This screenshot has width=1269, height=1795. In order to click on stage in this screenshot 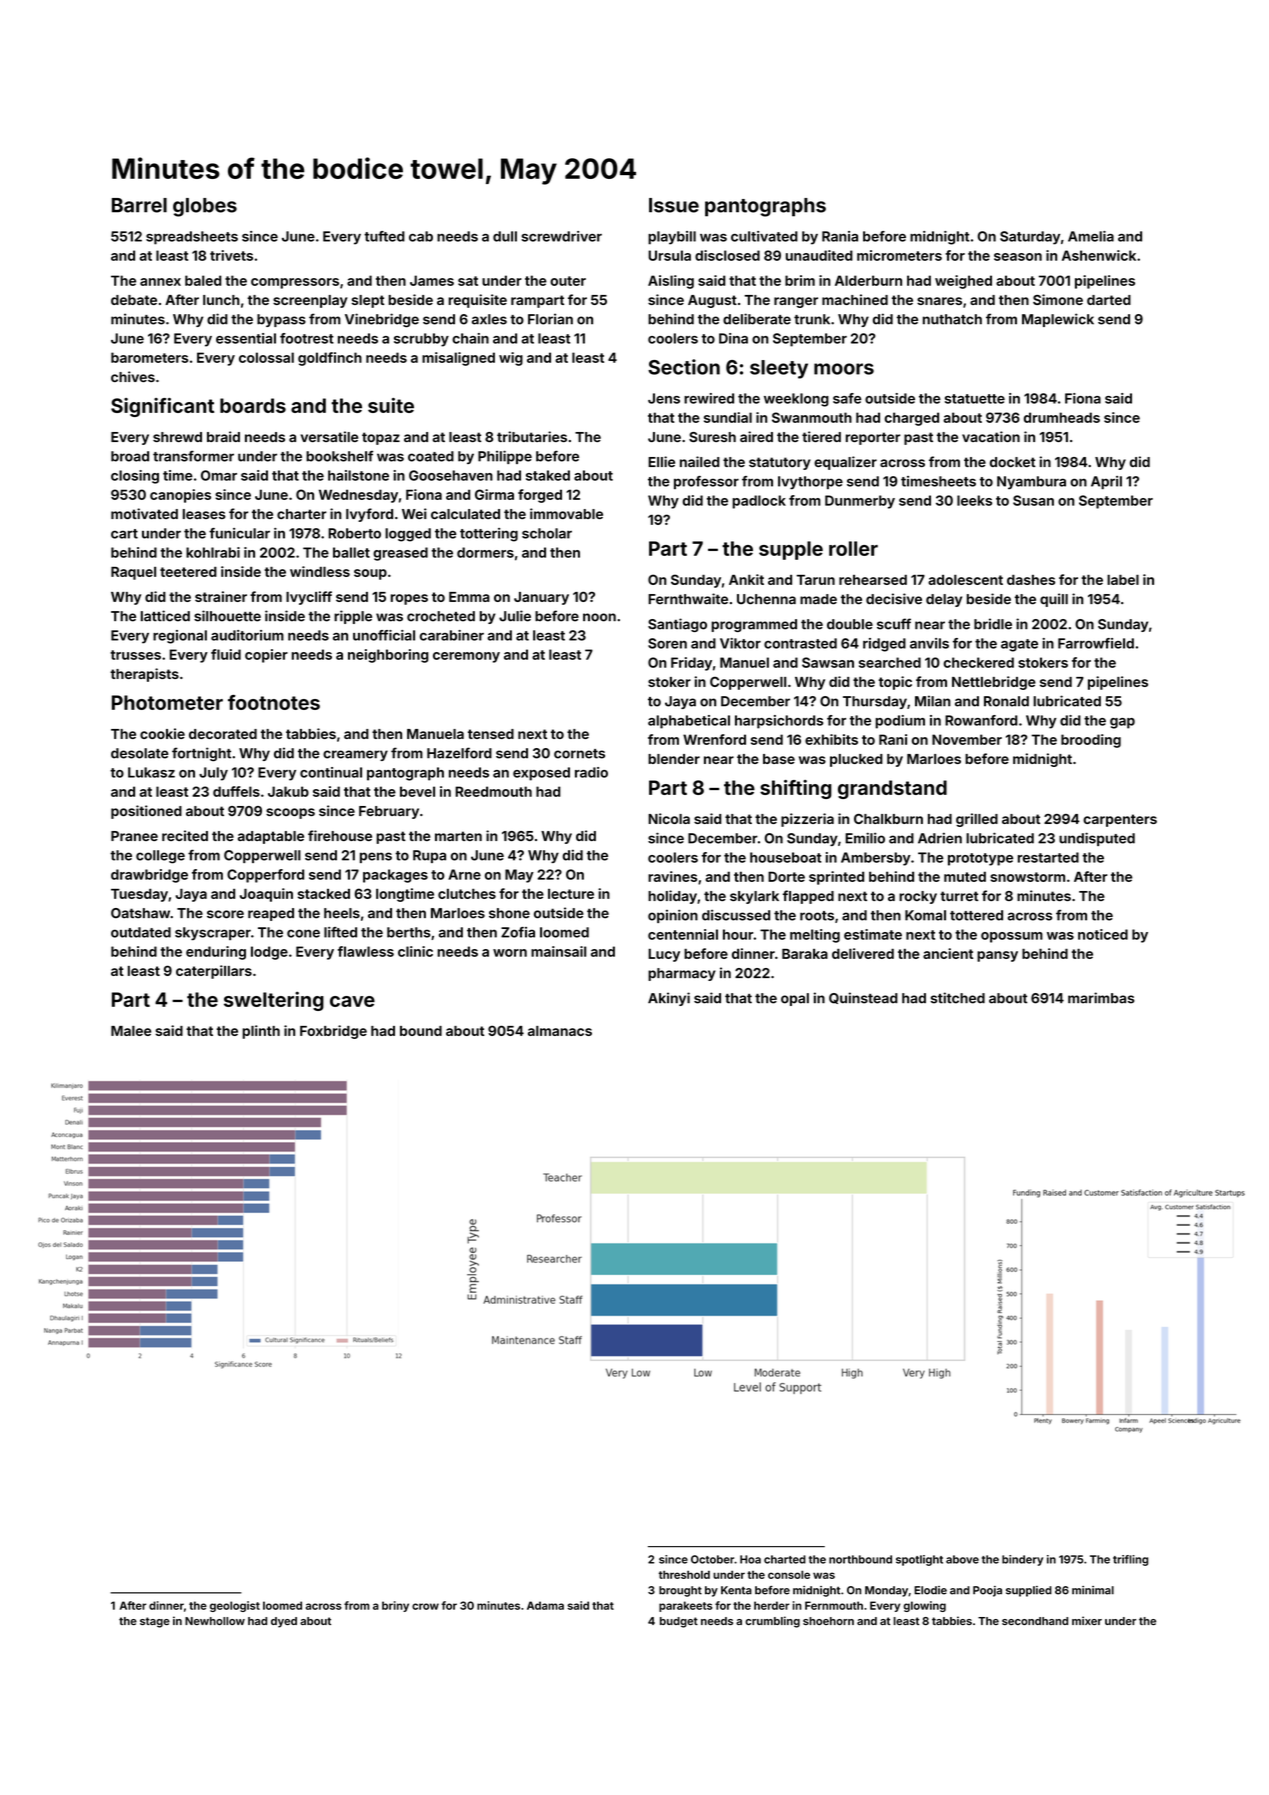, I will do `click(155, 1622)`.
